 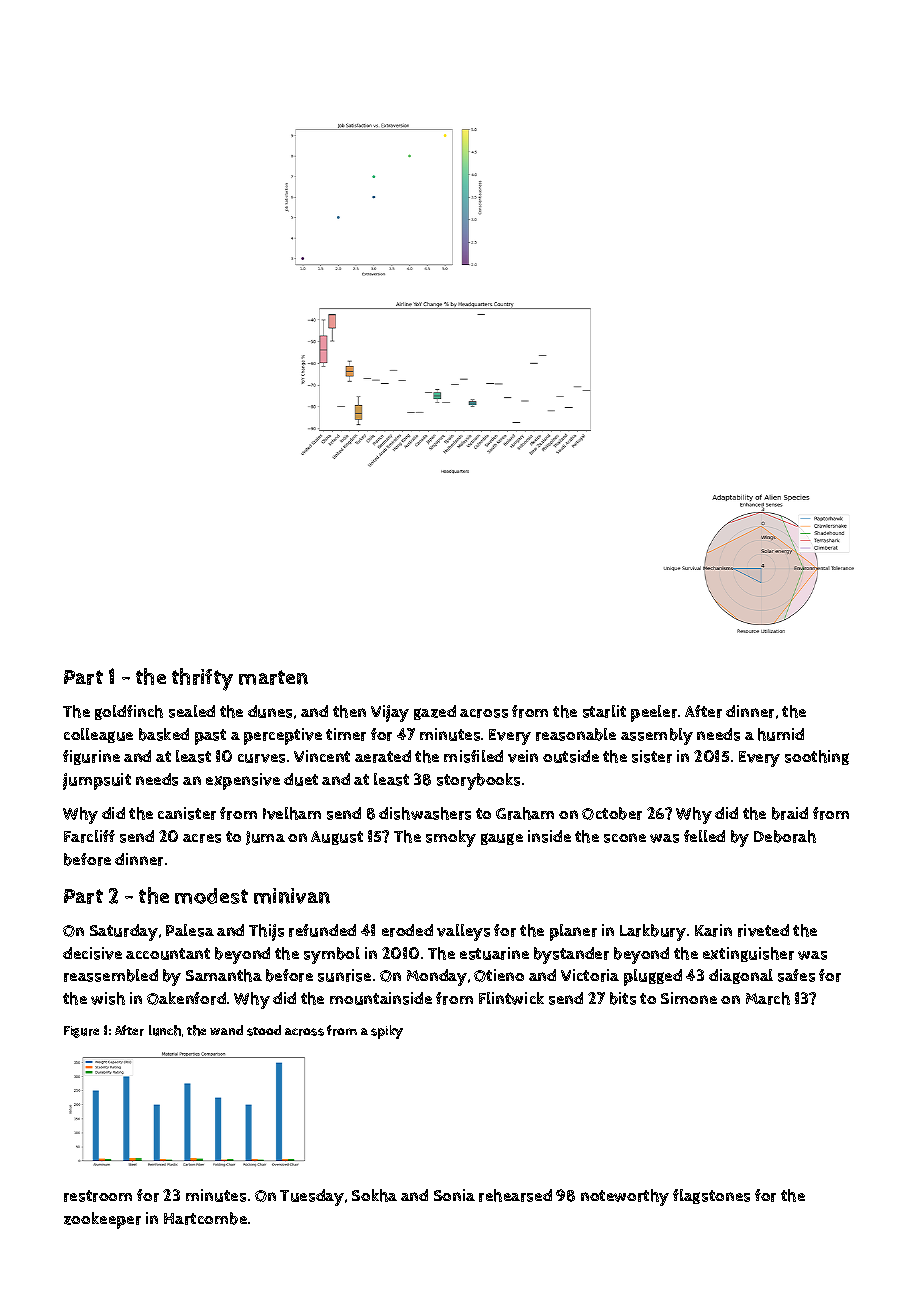 What do you see at coordinates (711, 1196) in the screenshot?
I see `flagstones` at bounding box center [711, 1196].
